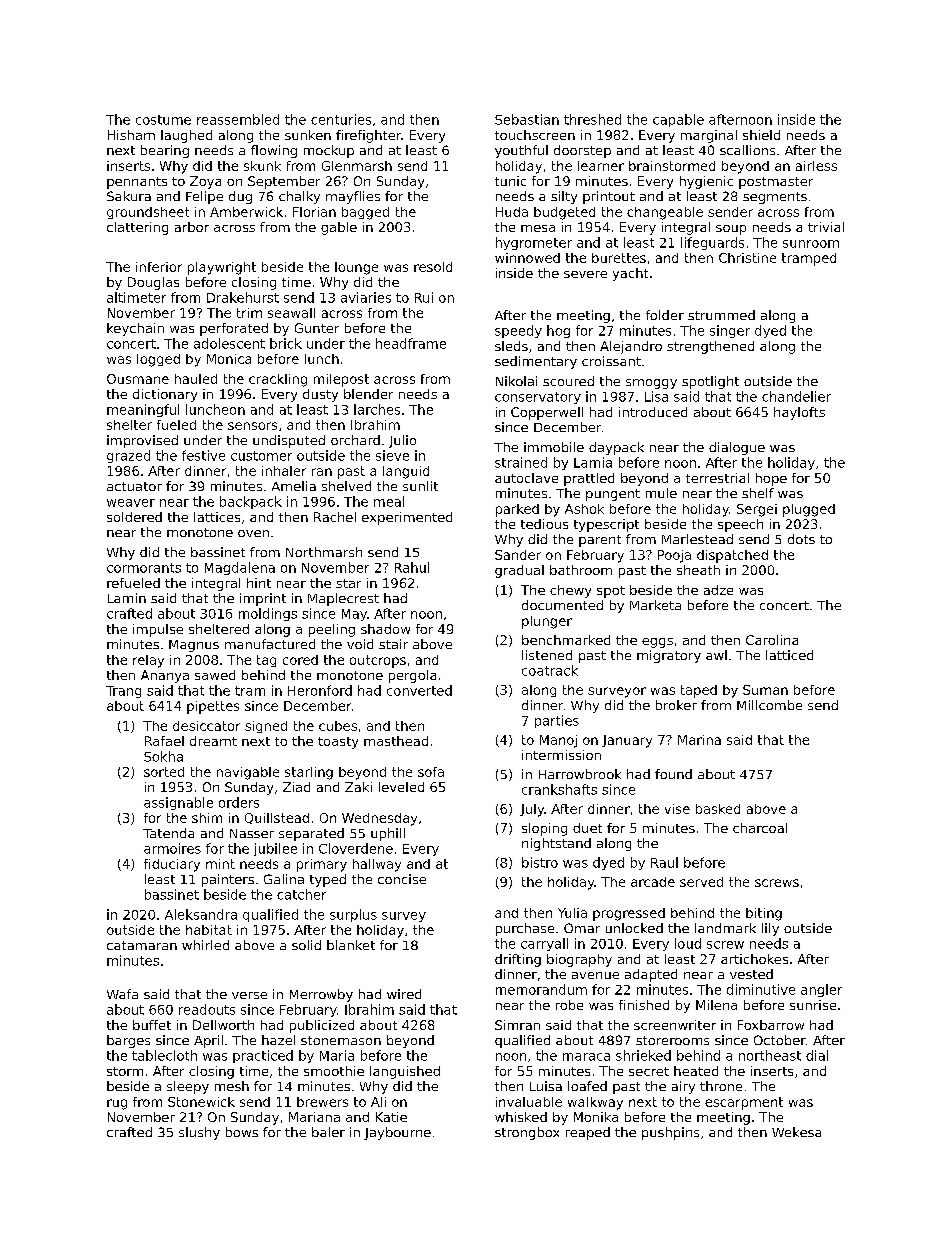 This page has width=952, height=1233. I want to click on Ziad, so click(296, 787).
